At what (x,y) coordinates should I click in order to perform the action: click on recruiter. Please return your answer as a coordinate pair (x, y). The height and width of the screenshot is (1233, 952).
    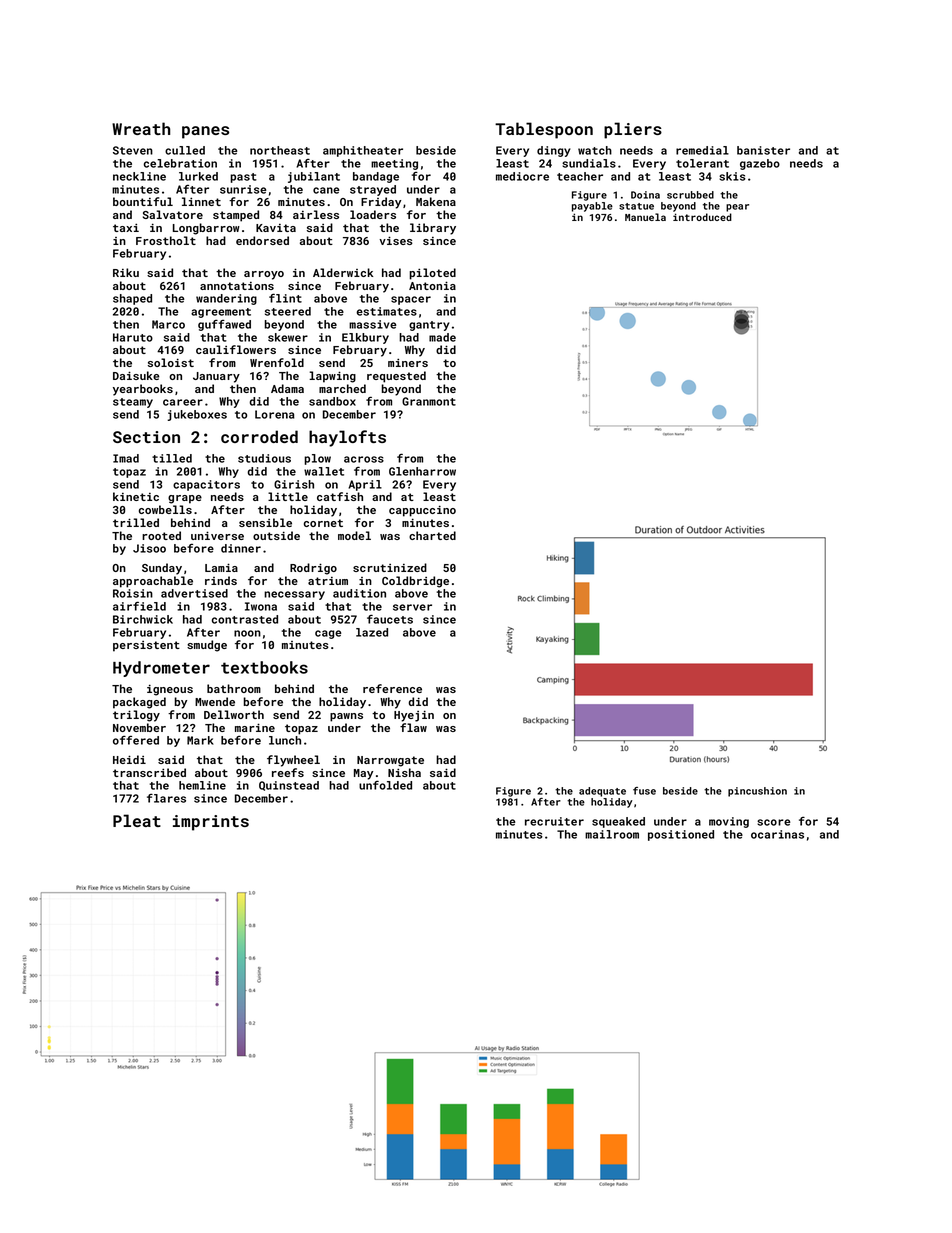
    Looking at the image, I should click on (554, 821).
